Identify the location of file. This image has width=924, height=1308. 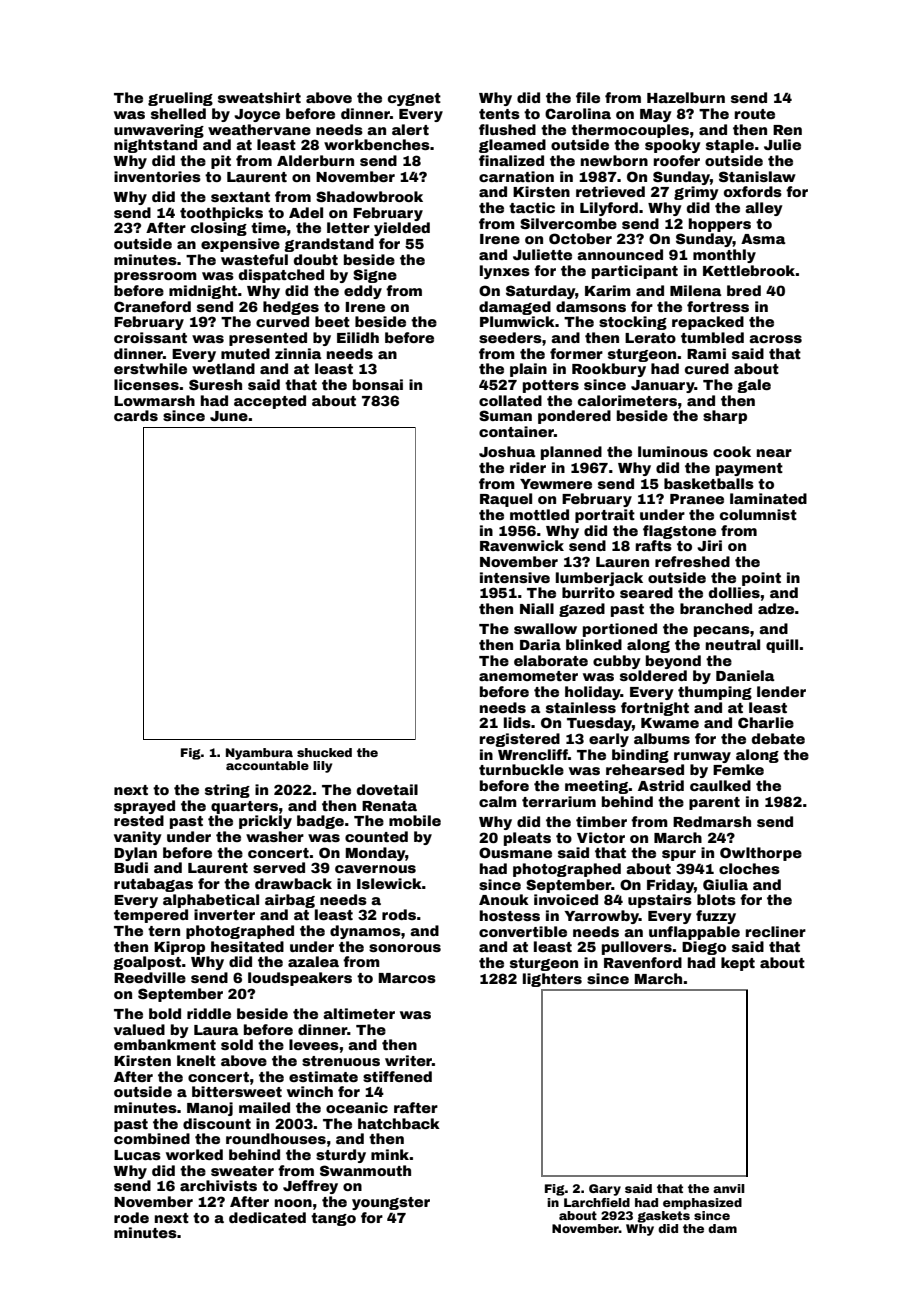
(588, 97).
